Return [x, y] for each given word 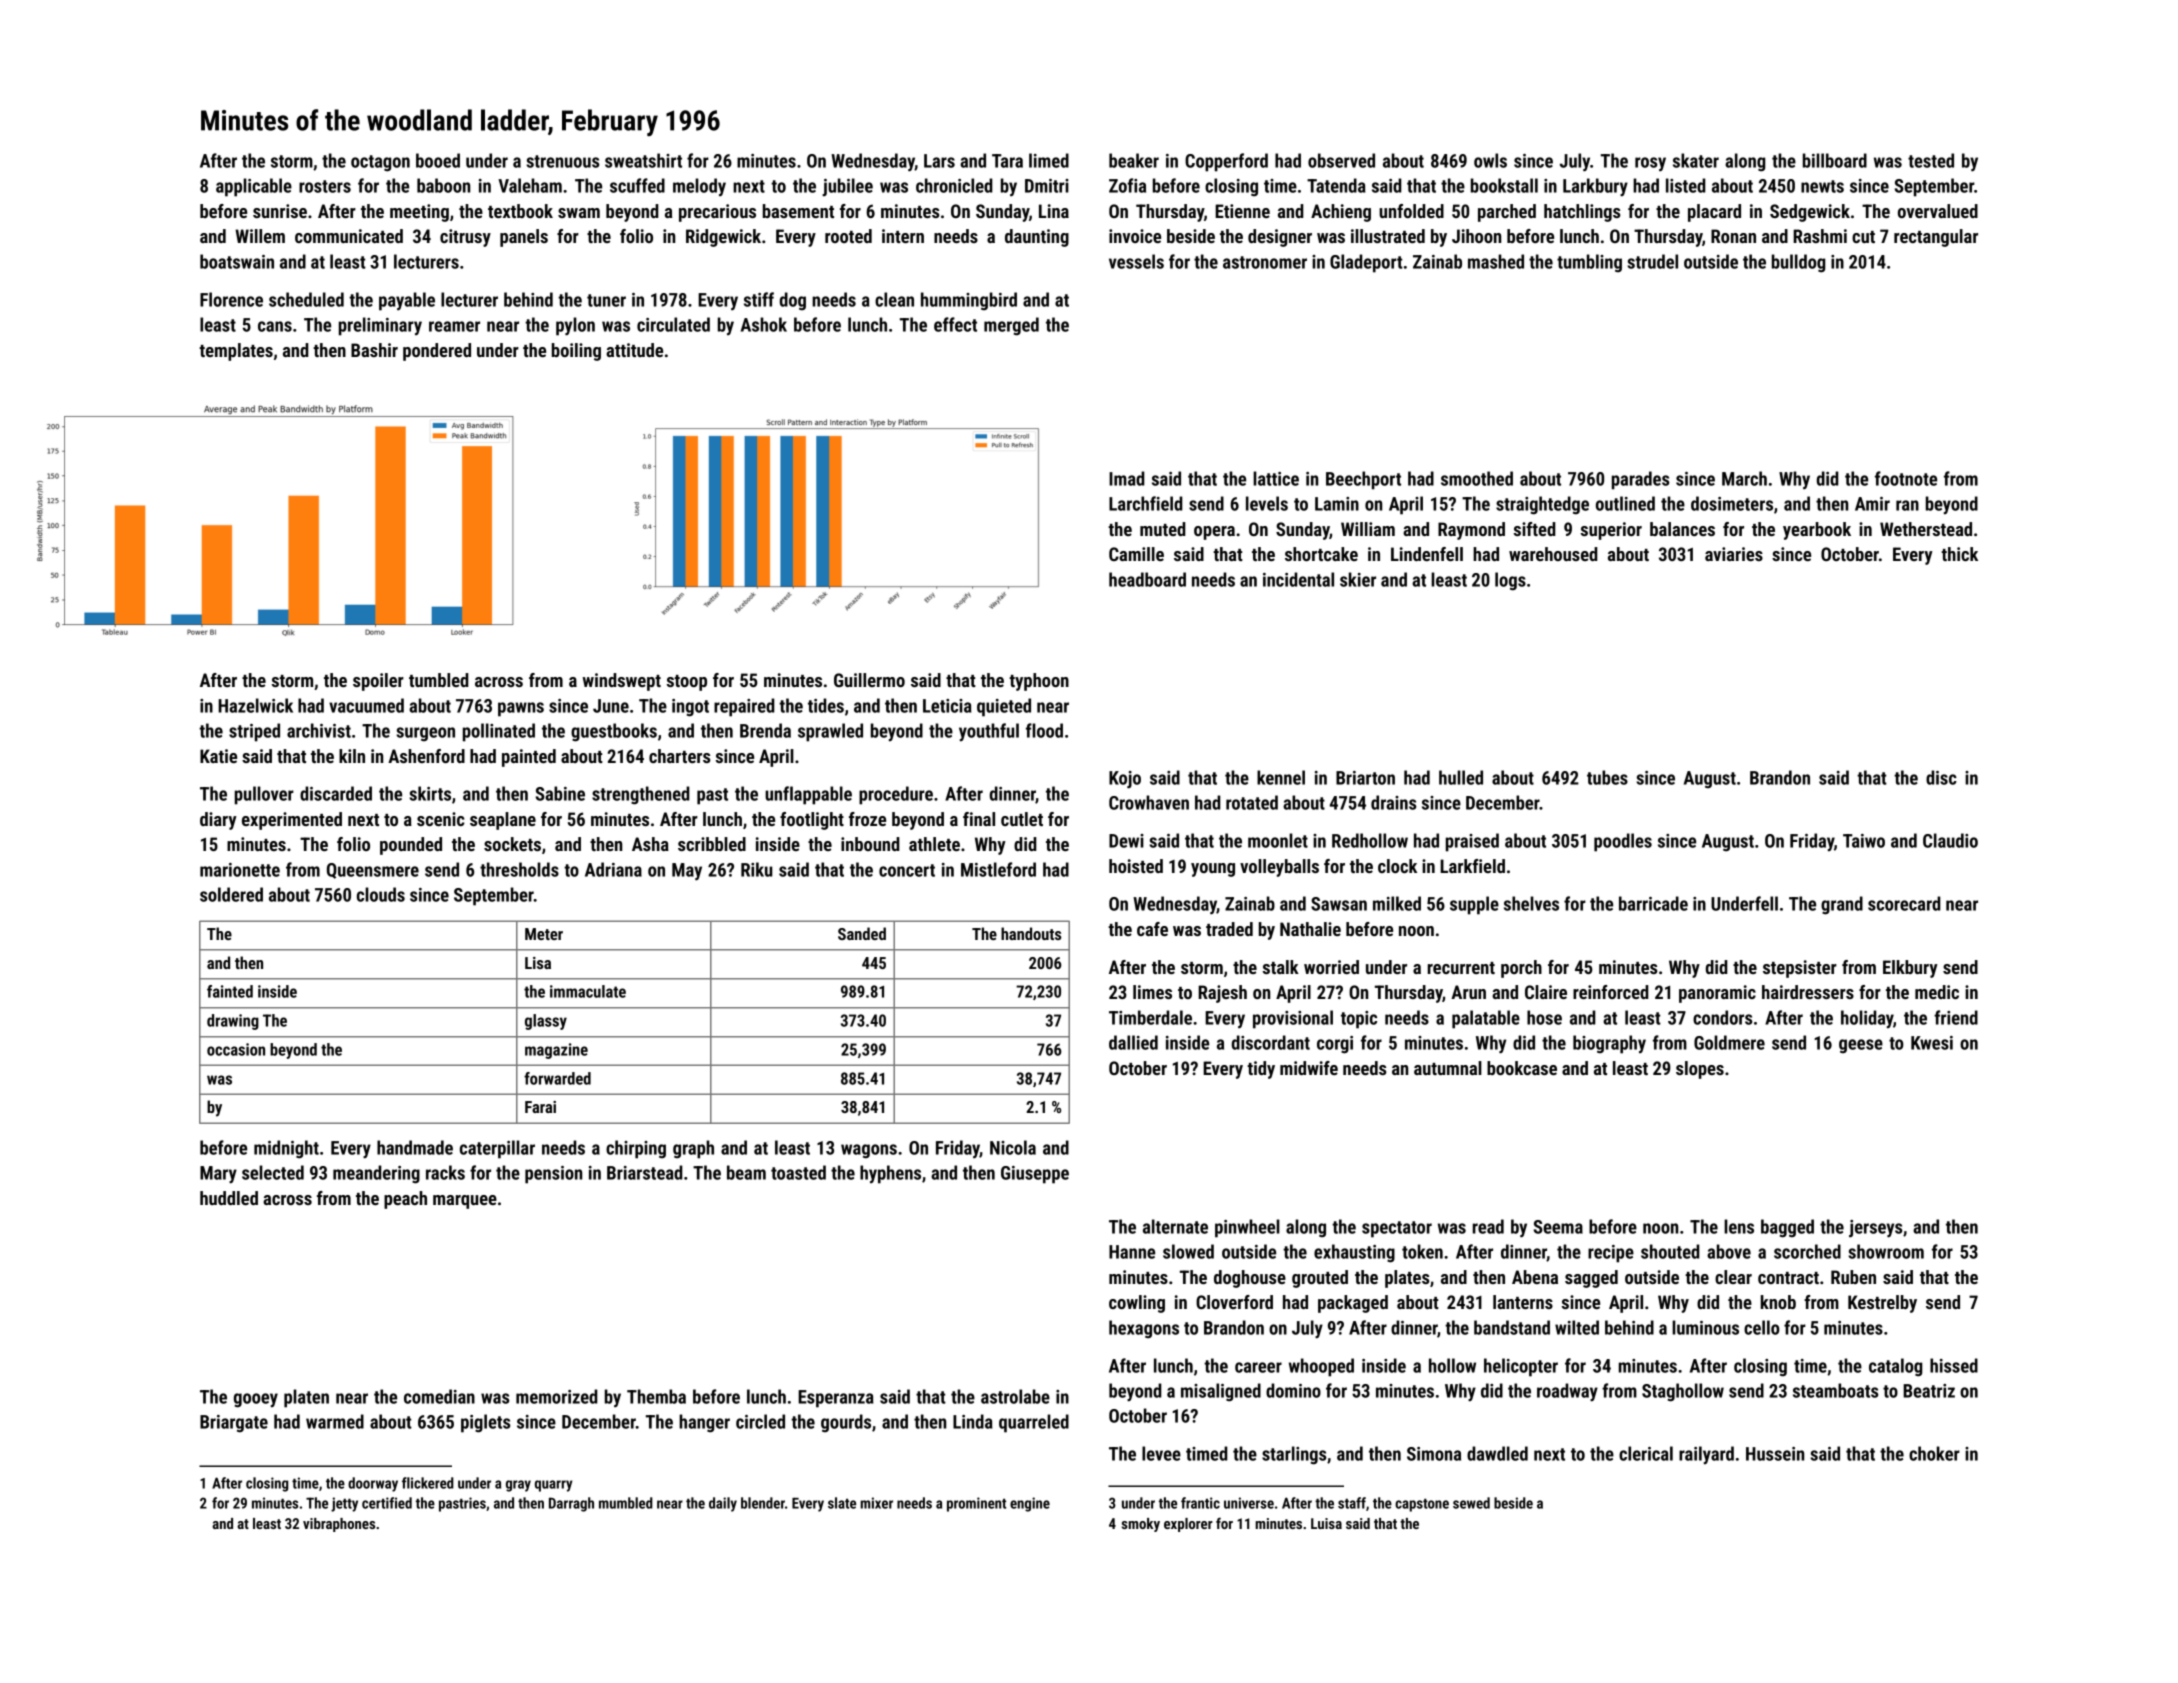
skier [1358, 579]
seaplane [503, 821]
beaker [1134, 160]
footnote [1906, 478]
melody [699, 187]
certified [387, 1503]
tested [1931, 160]
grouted [1320, 1279]
